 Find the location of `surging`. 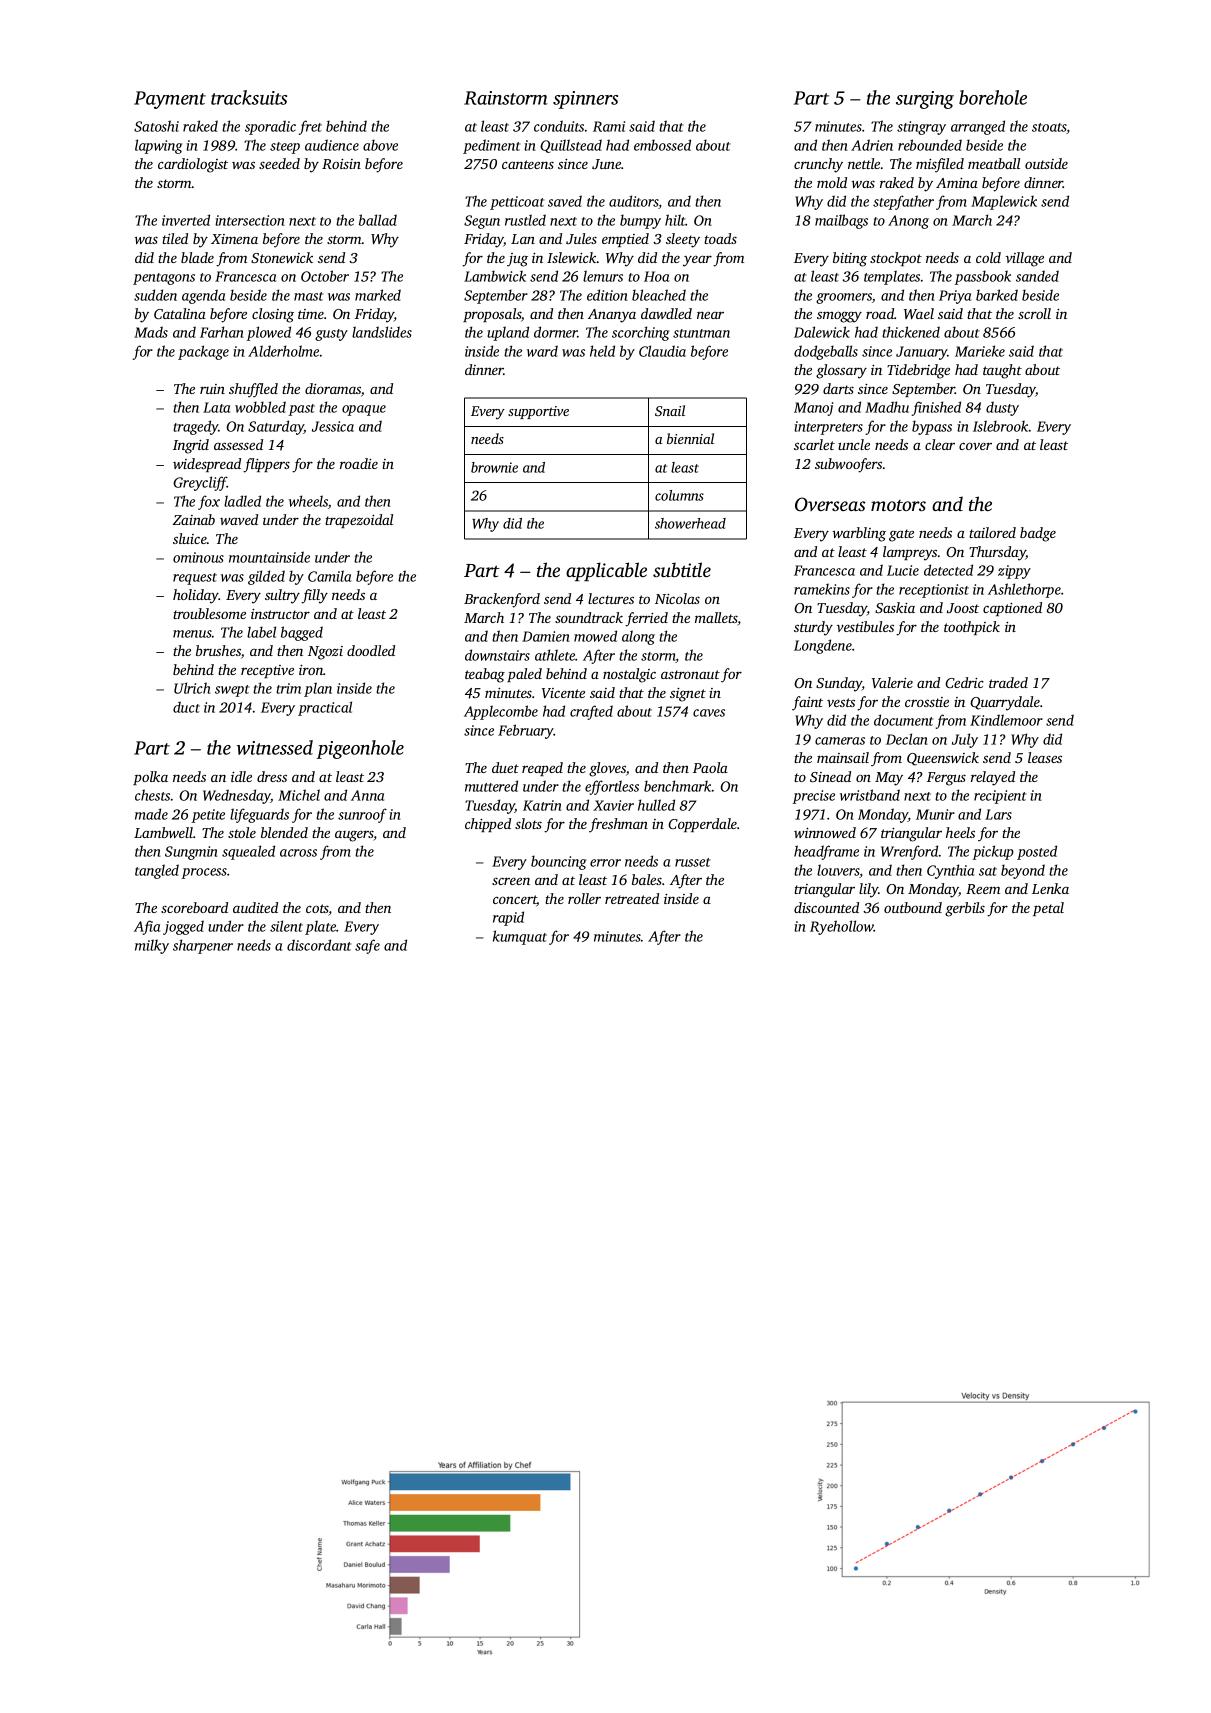

surging is located at coordinates (925, 100).
